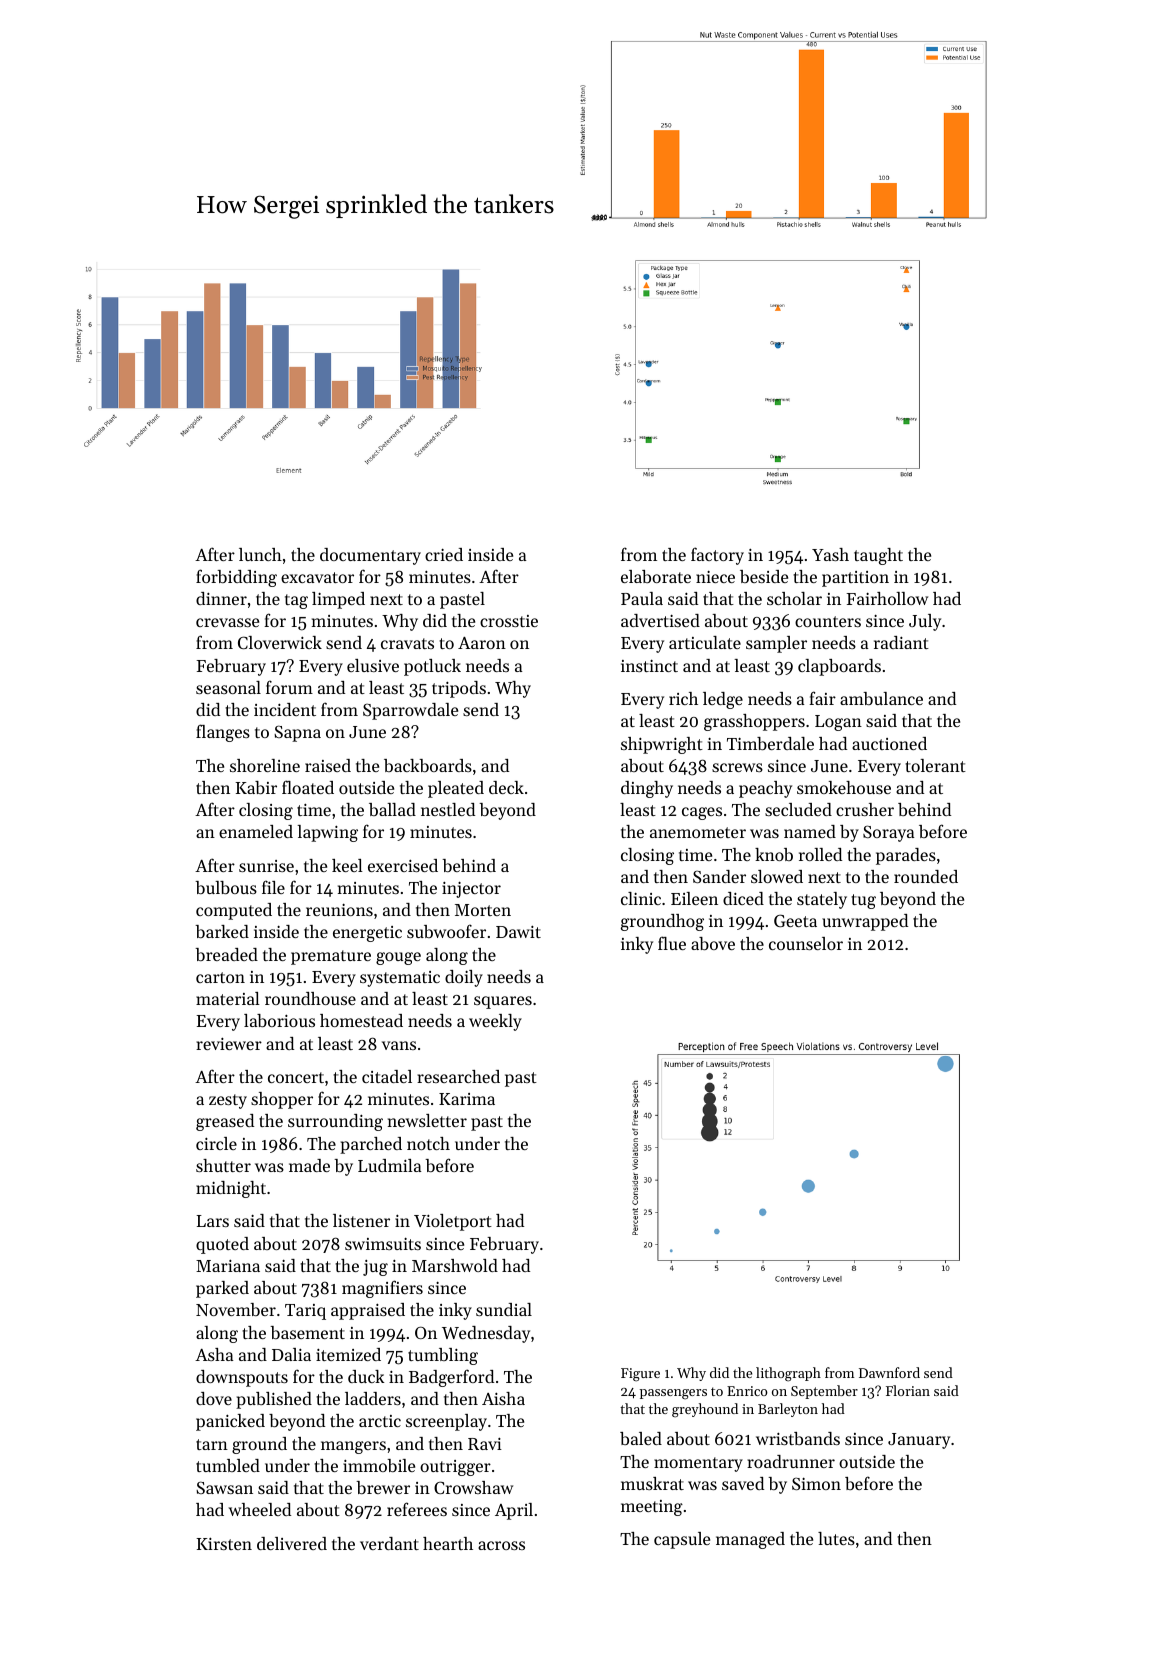  I want to click on cried, so click(444, 554).
